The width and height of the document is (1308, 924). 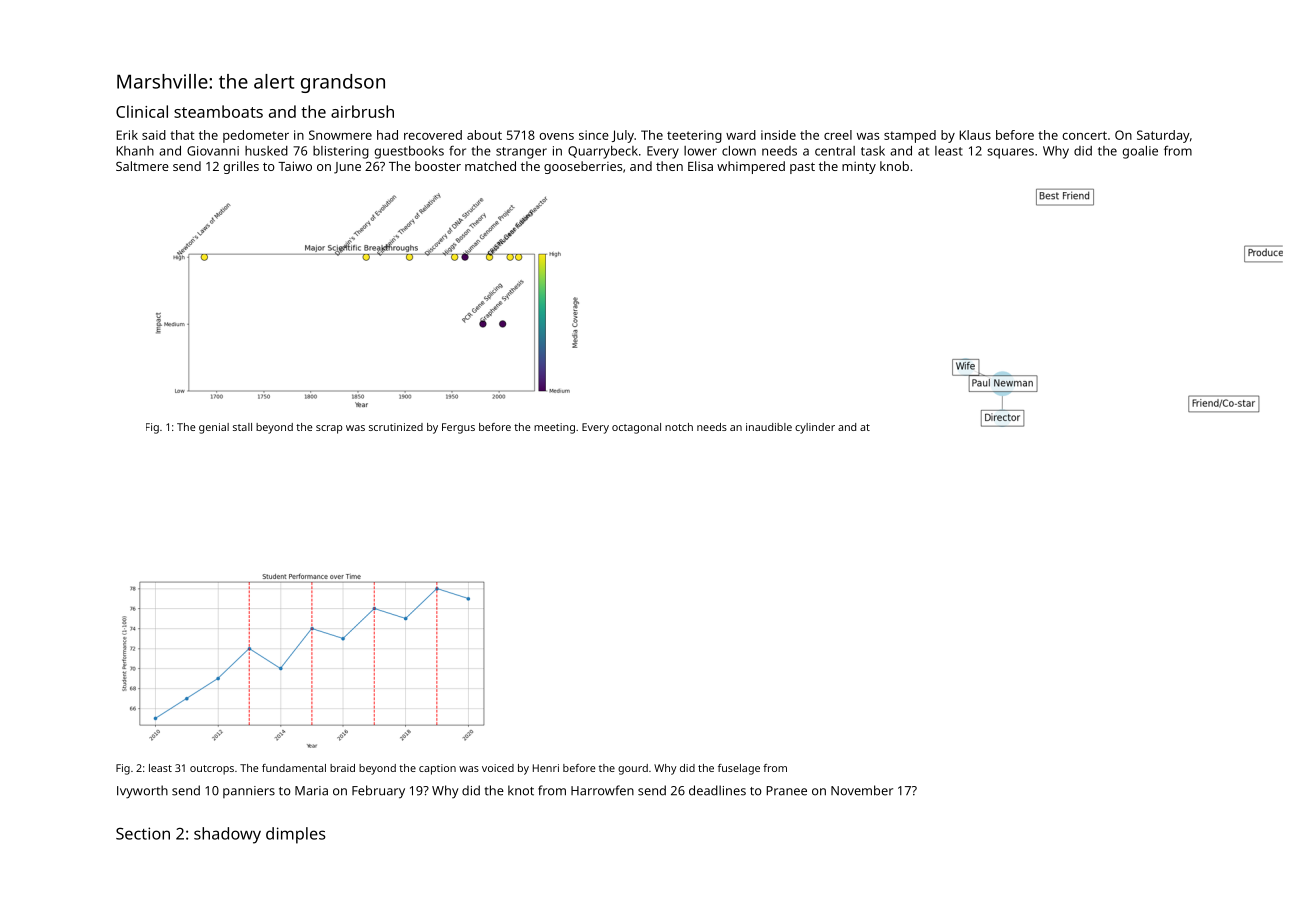 I want to click on stamped, so click(x=910, y=136).
